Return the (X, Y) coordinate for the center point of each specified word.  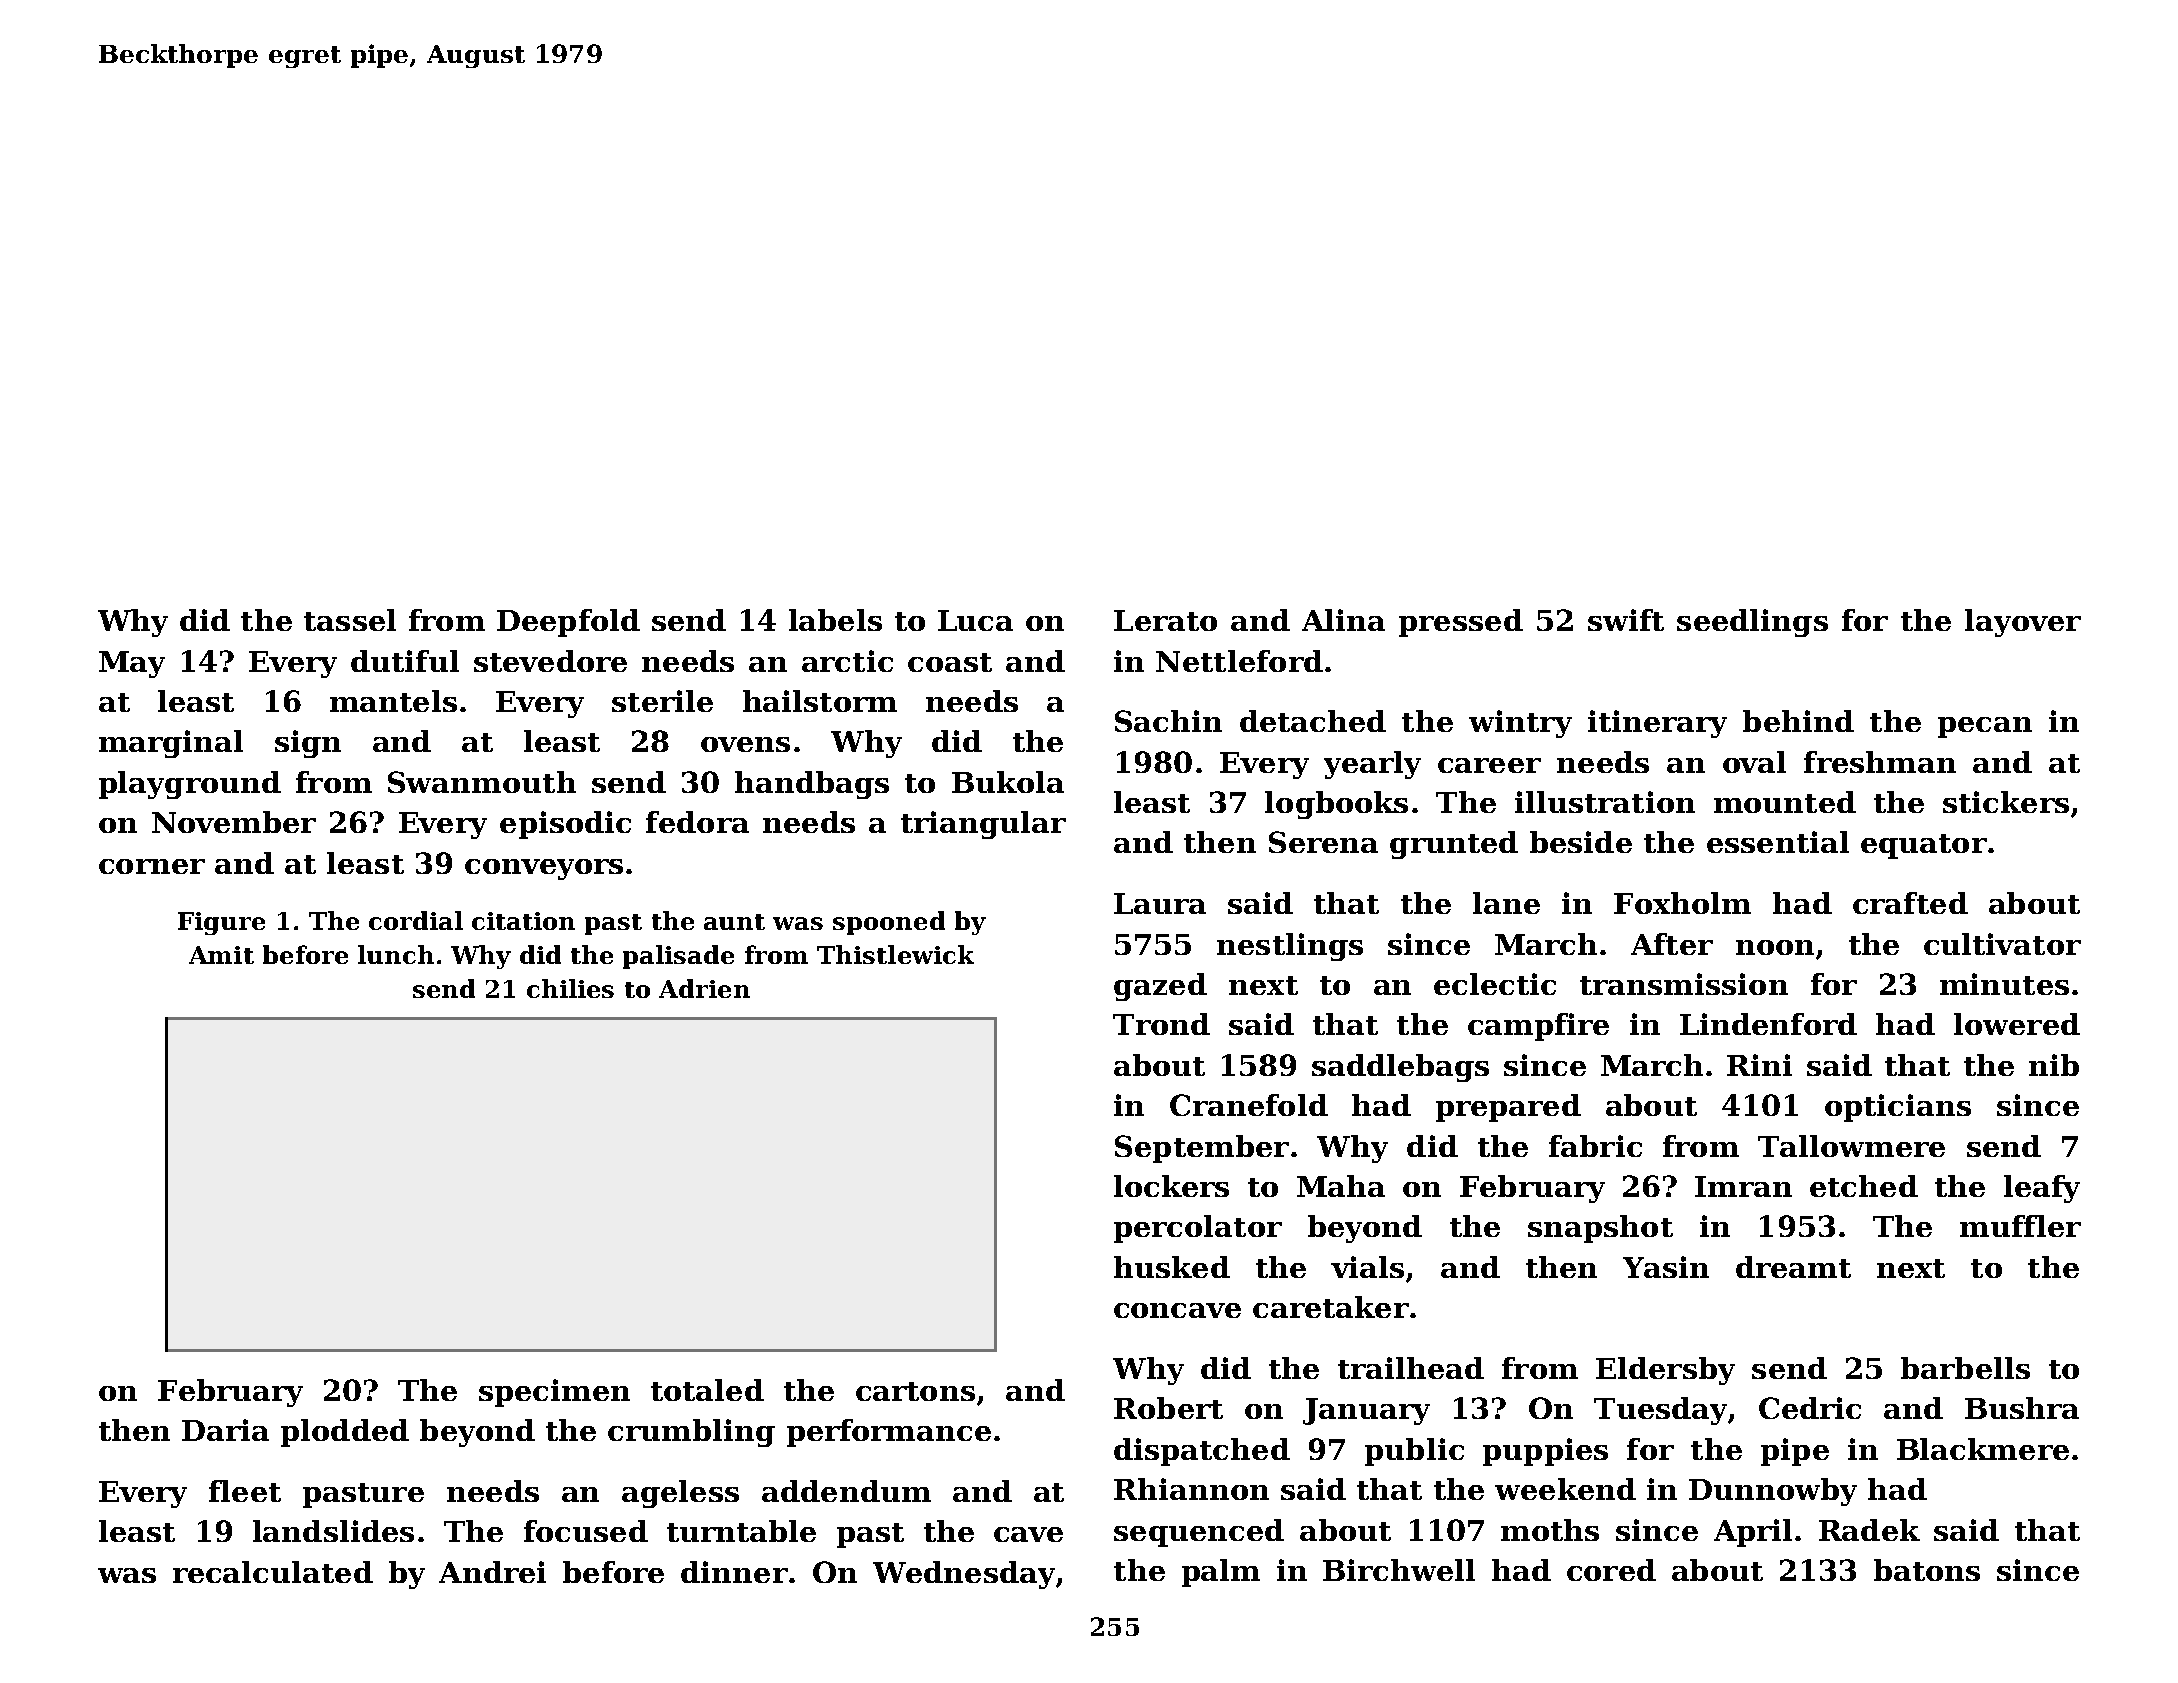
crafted (1910, 903)
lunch (396, 954)
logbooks (1336, 805)
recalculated (273, 1572)
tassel (350, 620)
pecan (1985, 727)
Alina (1343, 620)
